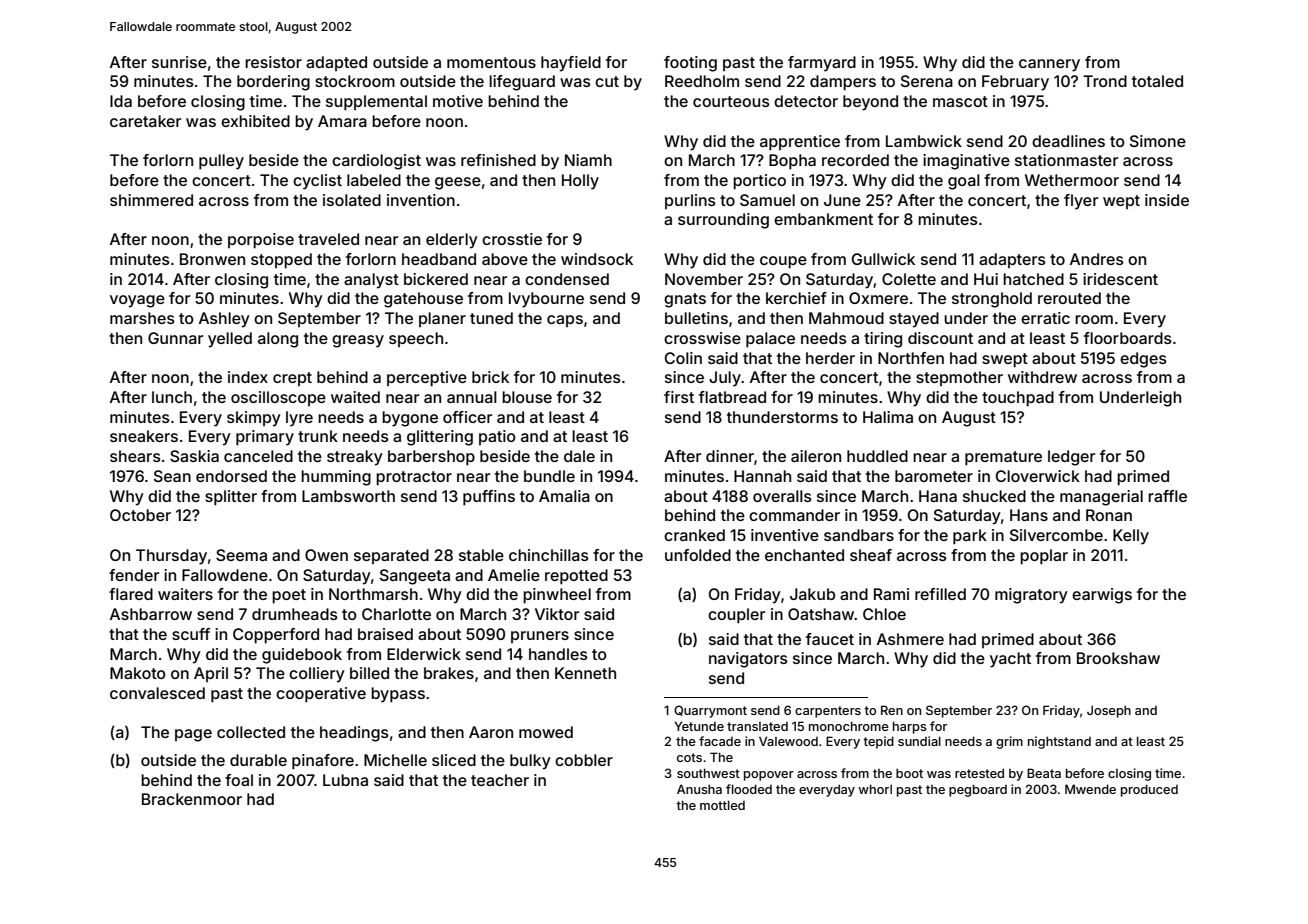 The width and height of the screenshot is (1308, 924). I want to click on momentous, so click(491, 62).
